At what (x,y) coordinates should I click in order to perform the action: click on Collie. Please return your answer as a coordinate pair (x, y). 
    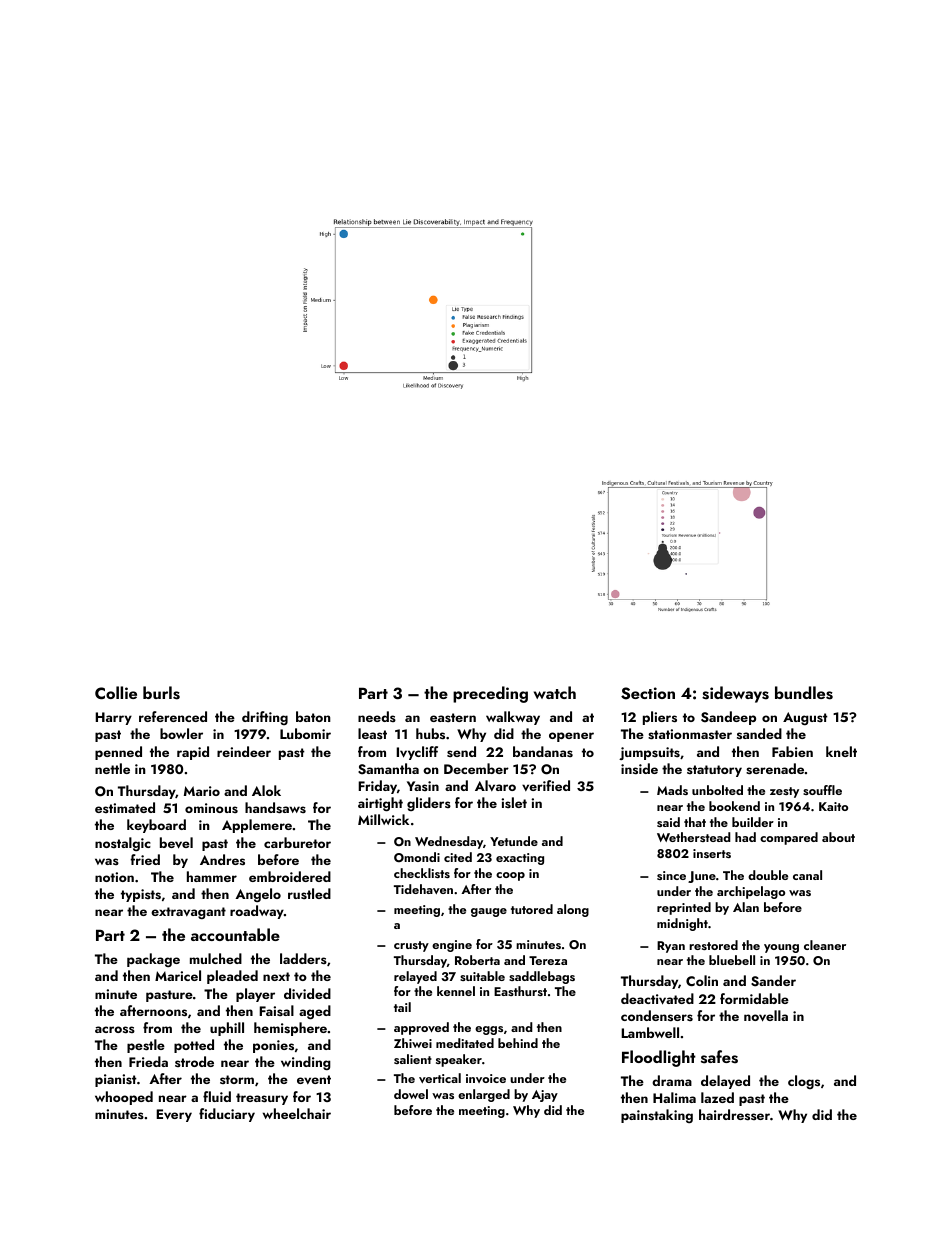
    Looking at the image, I should click on (116, 692).
